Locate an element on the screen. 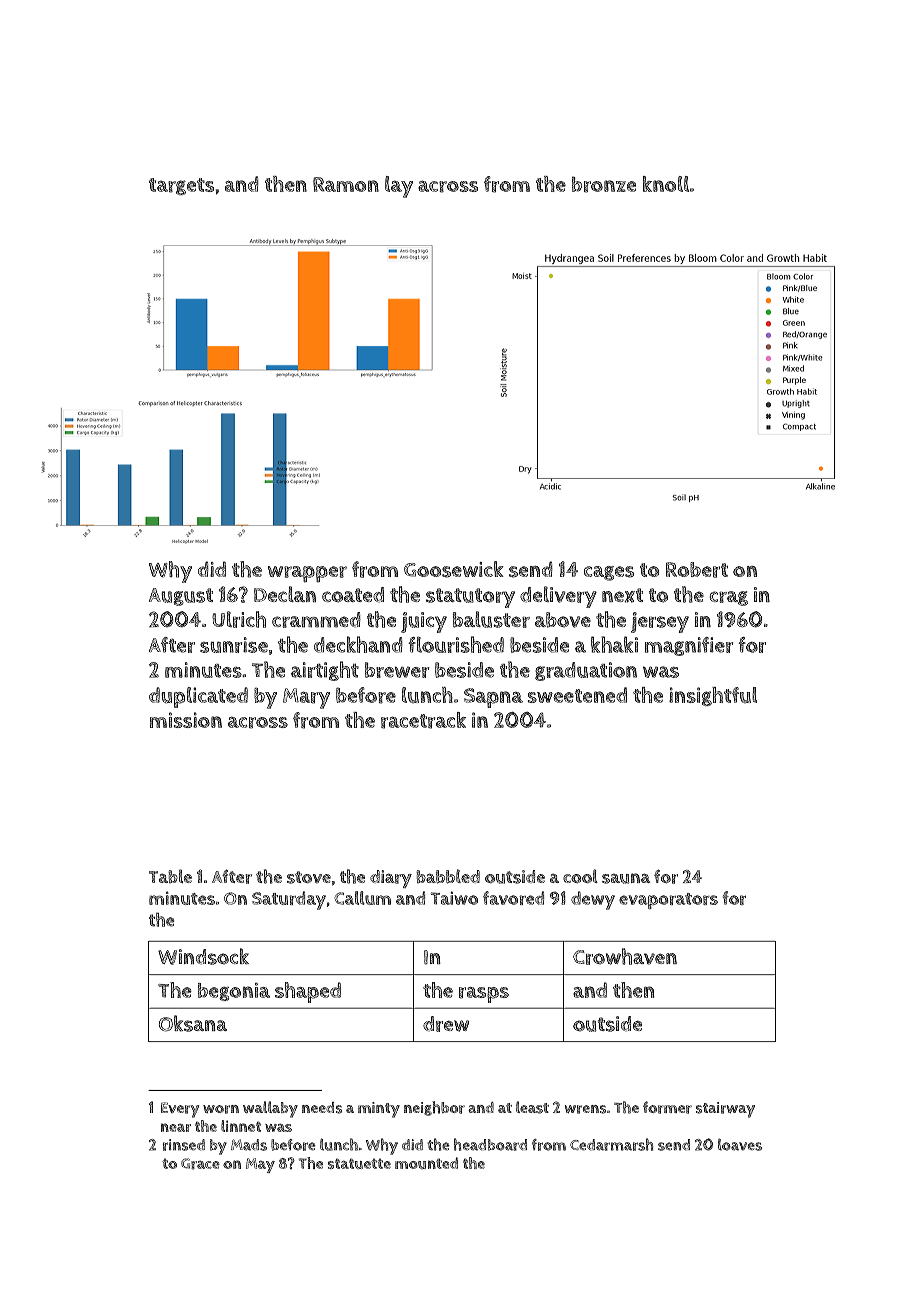  Ulrich is located at coordinates (239, 619).
